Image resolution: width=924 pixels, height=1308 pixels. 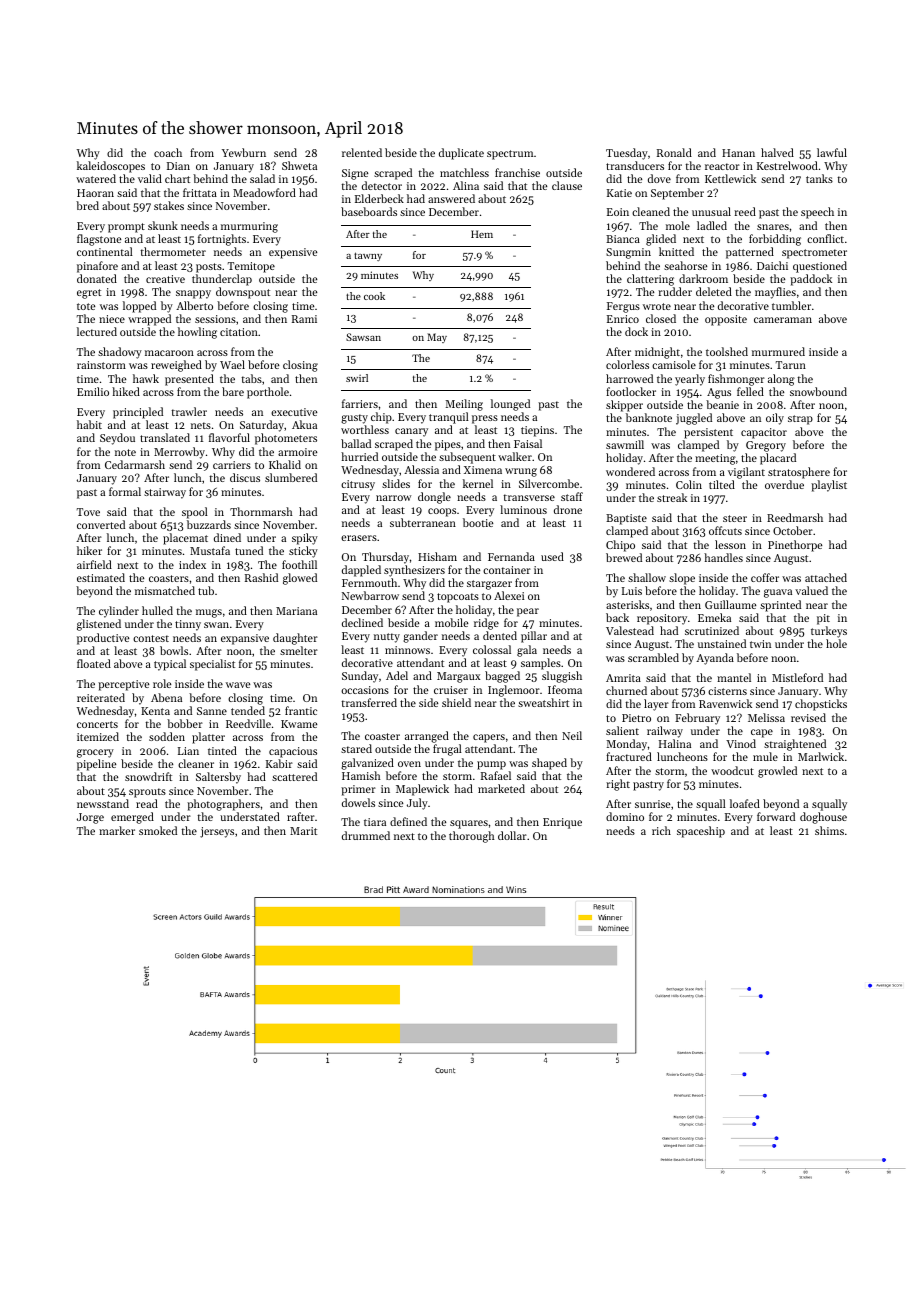 I want to click on marker, so click(x=117, y=830).
